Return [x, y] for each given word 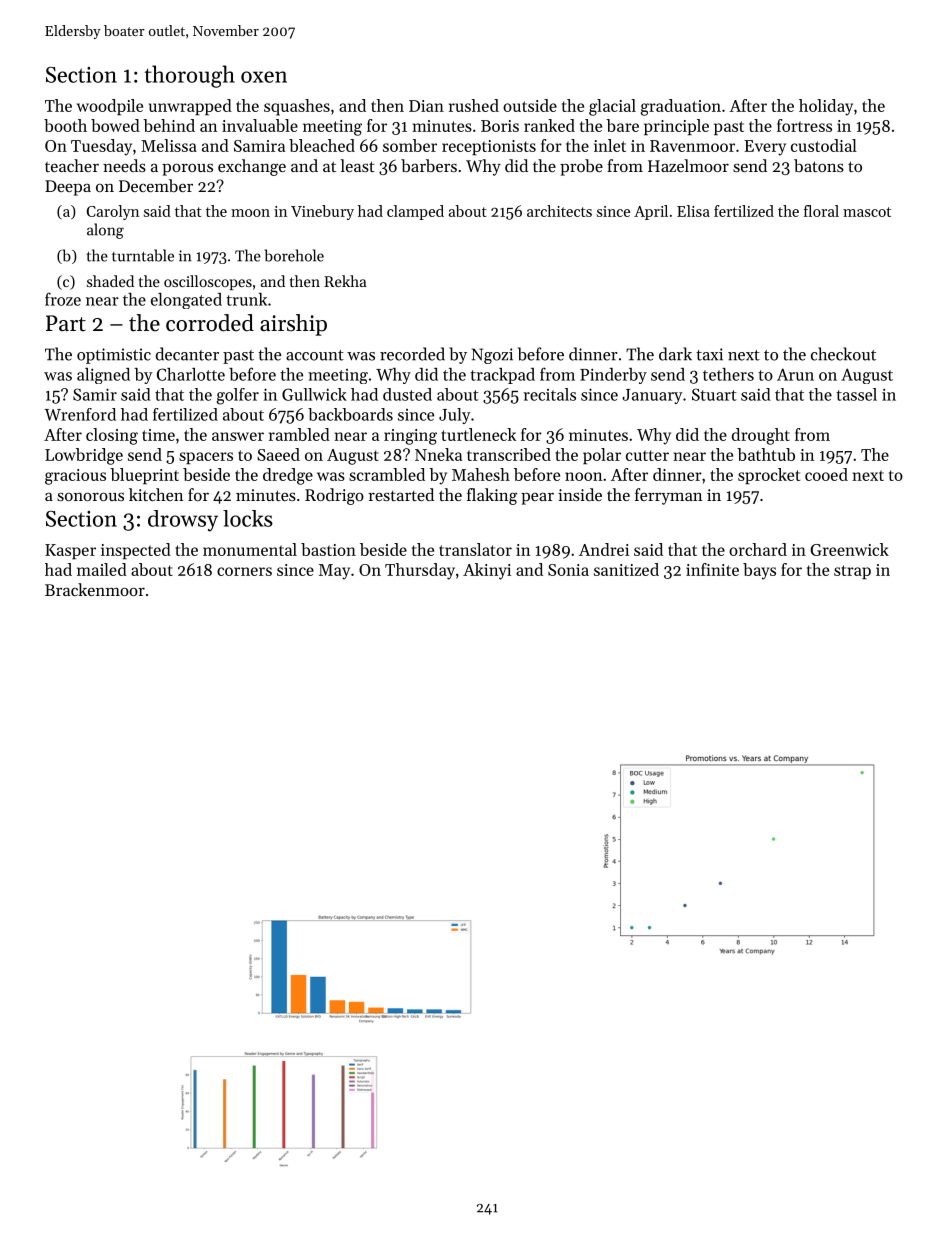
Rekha [345, 281]
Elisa [693, 211]
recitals [549, 394]
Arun [795, 374]
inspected [136, 551]
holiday [826, 107]
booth [65, 125]
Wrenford [80, 414]
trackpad [502, 376]
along [105, 231]
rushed [474, 105]
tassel [856, 394]
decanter [187, 354]
